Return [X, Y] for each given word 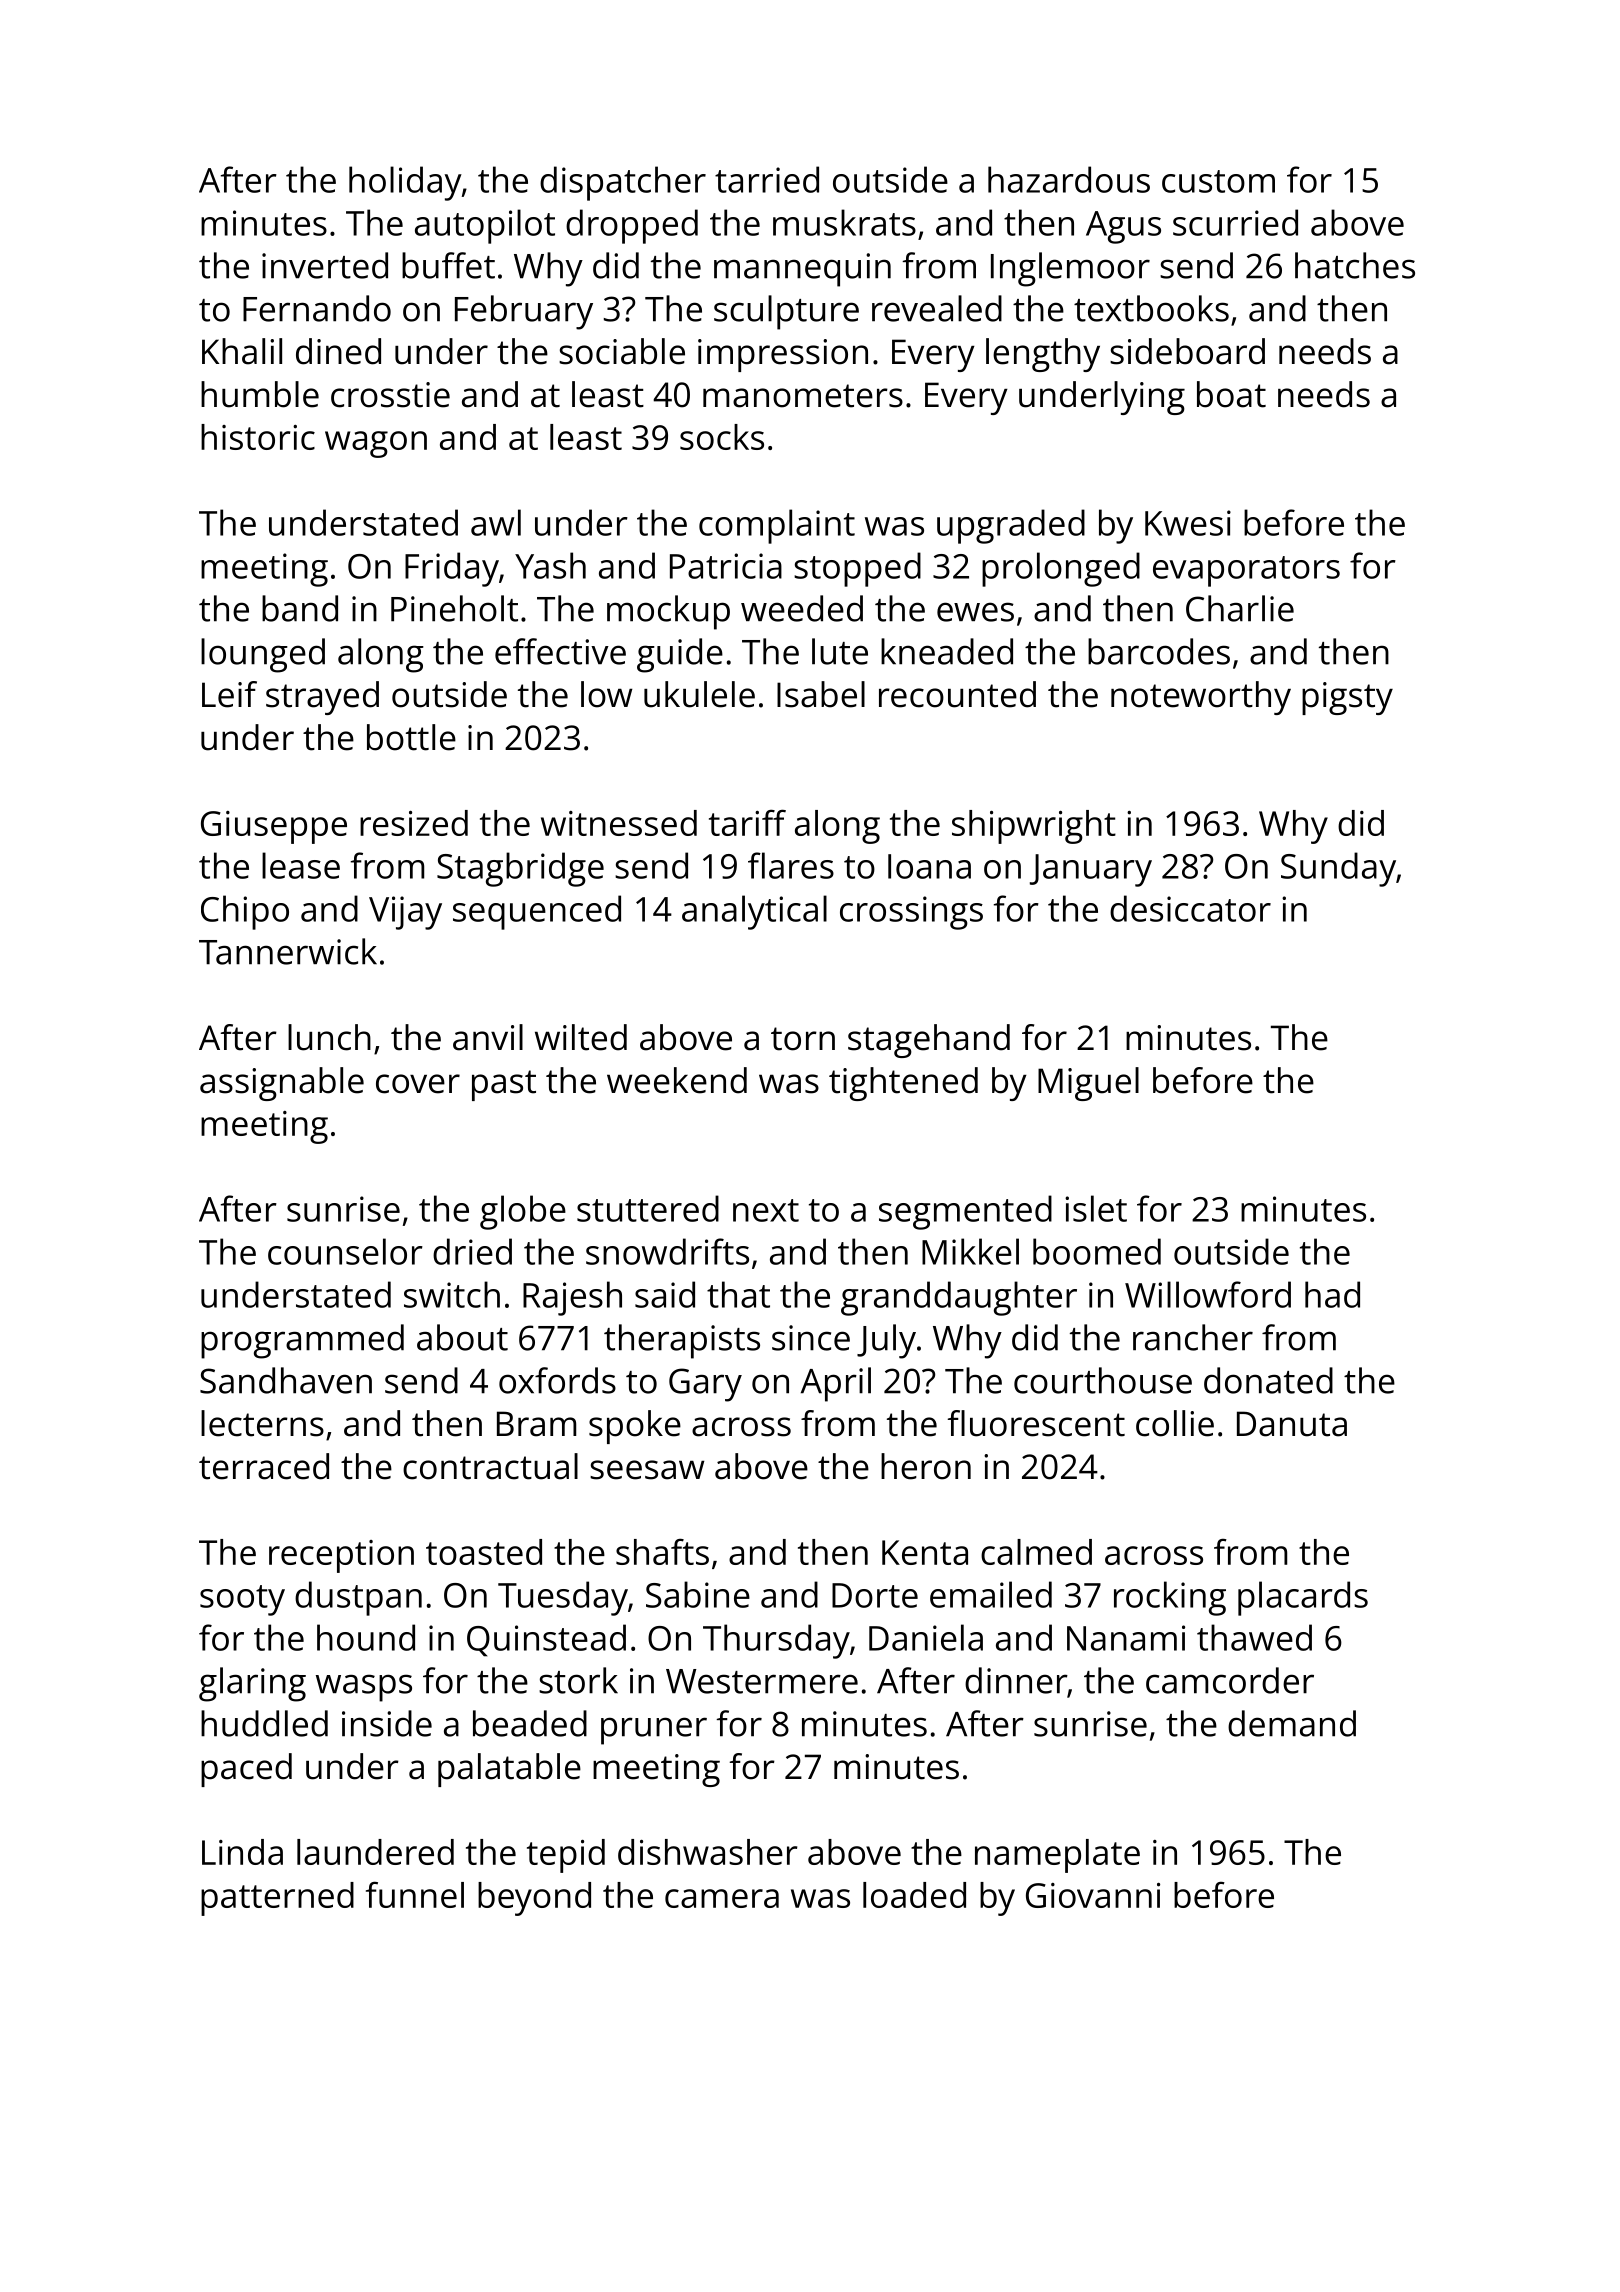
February [524, 312]
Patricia [726, 566]
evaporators [1246, 571]
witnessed [619, 823]
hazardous [1069, 179]
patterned [277, 1899]
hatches [1355, 265]
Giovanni [1093, 1895]
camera [722, 1898]
